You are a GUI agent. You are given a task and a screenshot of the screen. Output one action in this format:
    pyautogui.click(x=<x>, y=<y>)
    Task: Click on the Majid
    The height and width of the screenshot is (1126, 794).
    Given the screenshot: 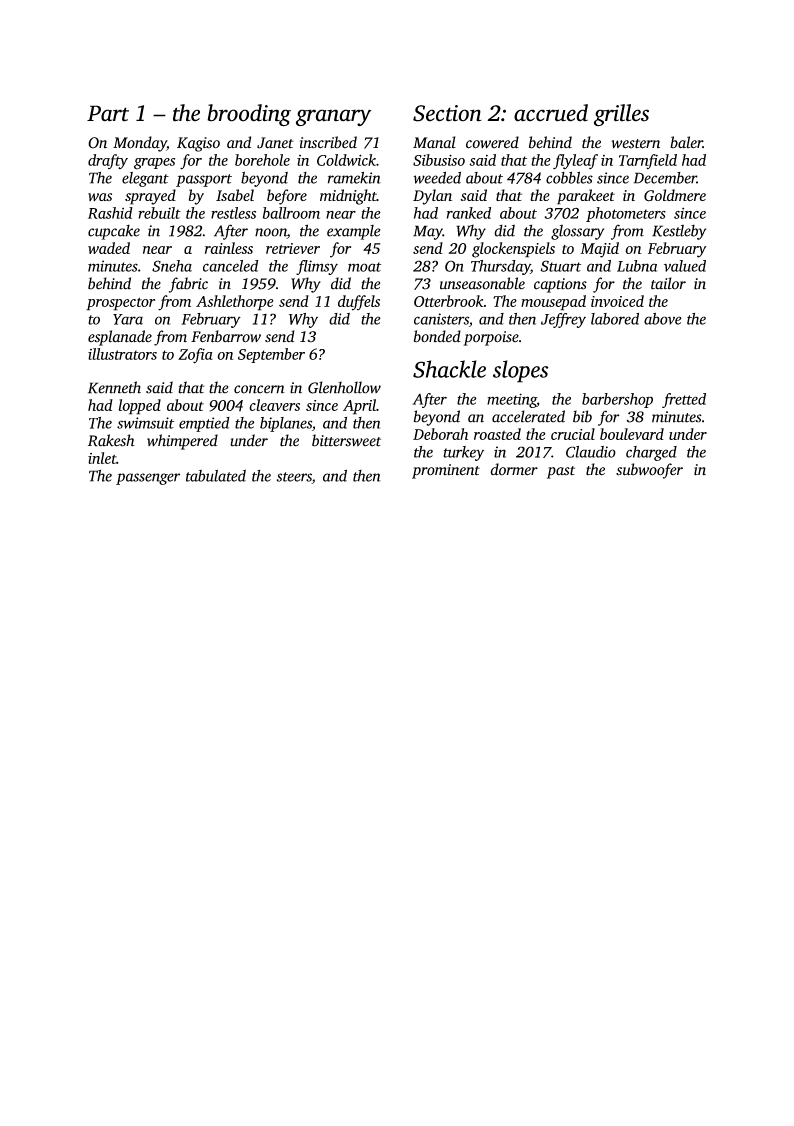 What is the action you would take?
    pyautogui.click(x=599, y=250)
